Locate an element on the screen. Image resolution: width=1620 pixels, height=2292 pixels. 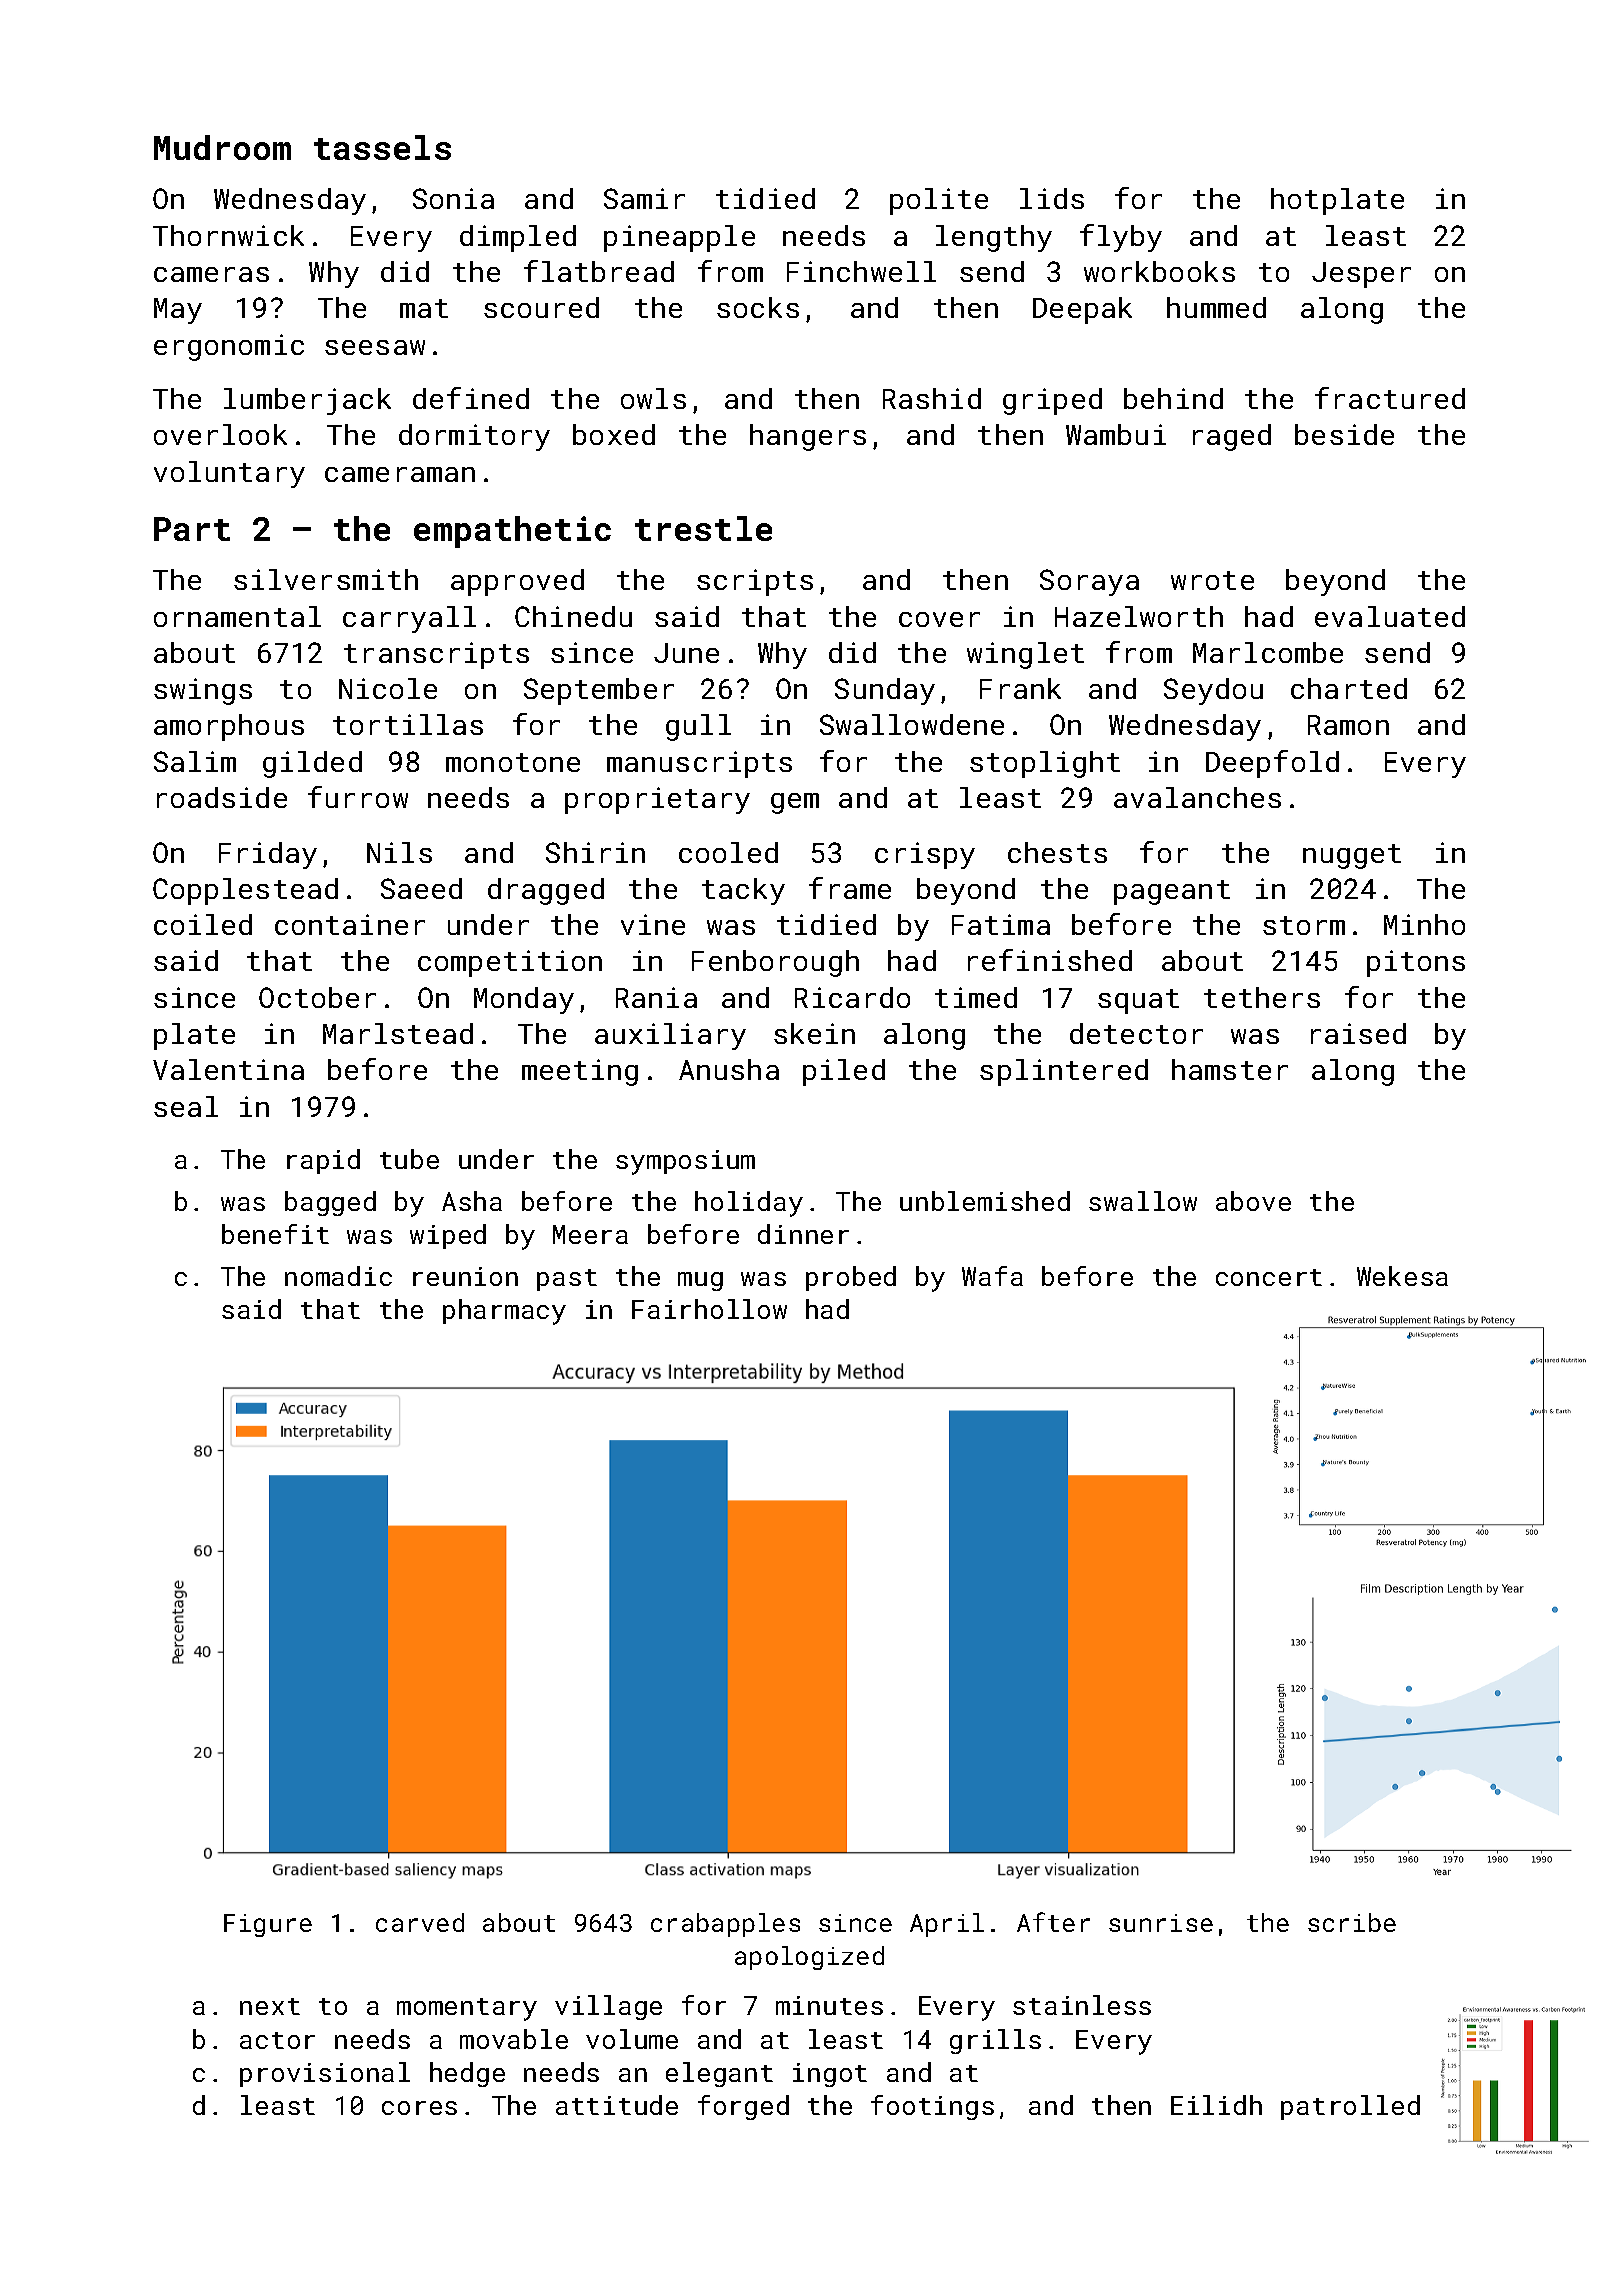
cores is located at coordinates (419, 2108).
